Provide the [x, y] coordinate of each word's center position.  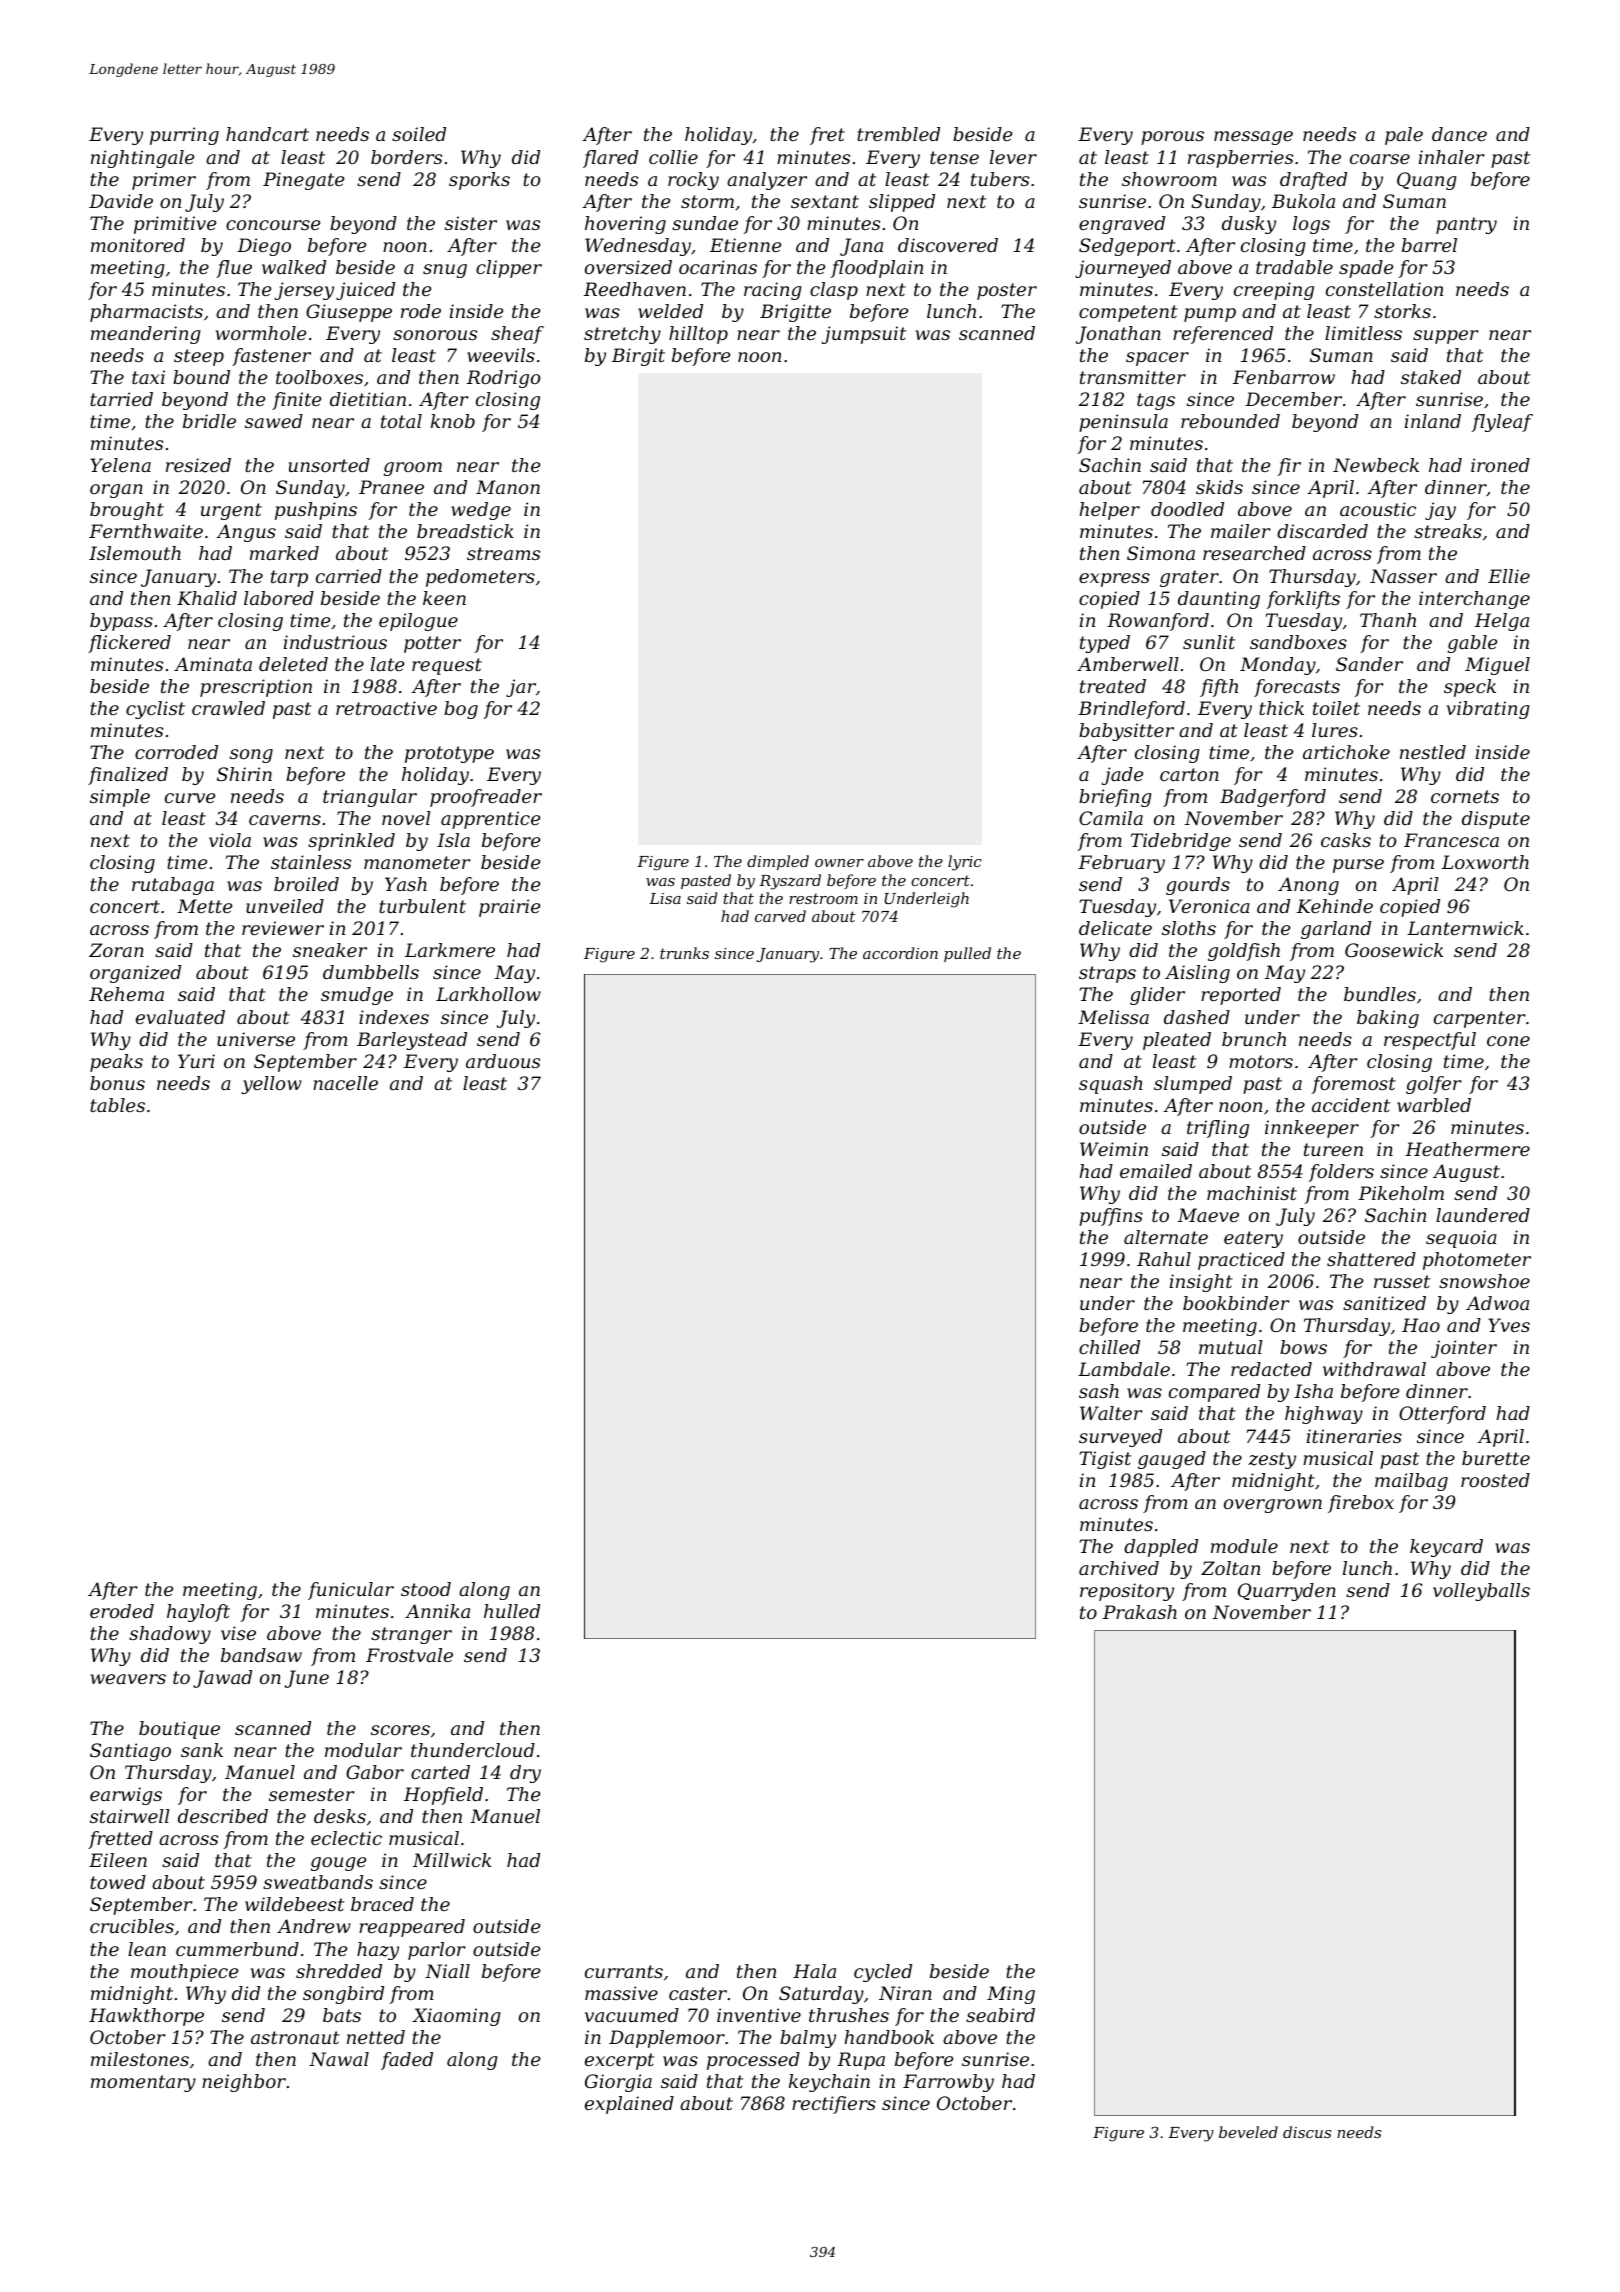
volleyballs [1481, 1592]
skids [1219, 487]
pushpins [316, 511]
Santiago [130, 1752]
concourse [273, 225]
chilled [1109, 1347]
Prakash [1140, 1612]
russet [1402, 1281]
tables [117, 1105]
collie [673, 157]
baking [1388, 1019]
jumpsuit [864, 335]
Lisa [665, 898]
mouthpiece [184, 1973]
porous [1172, 138]
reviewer [283, 928]
